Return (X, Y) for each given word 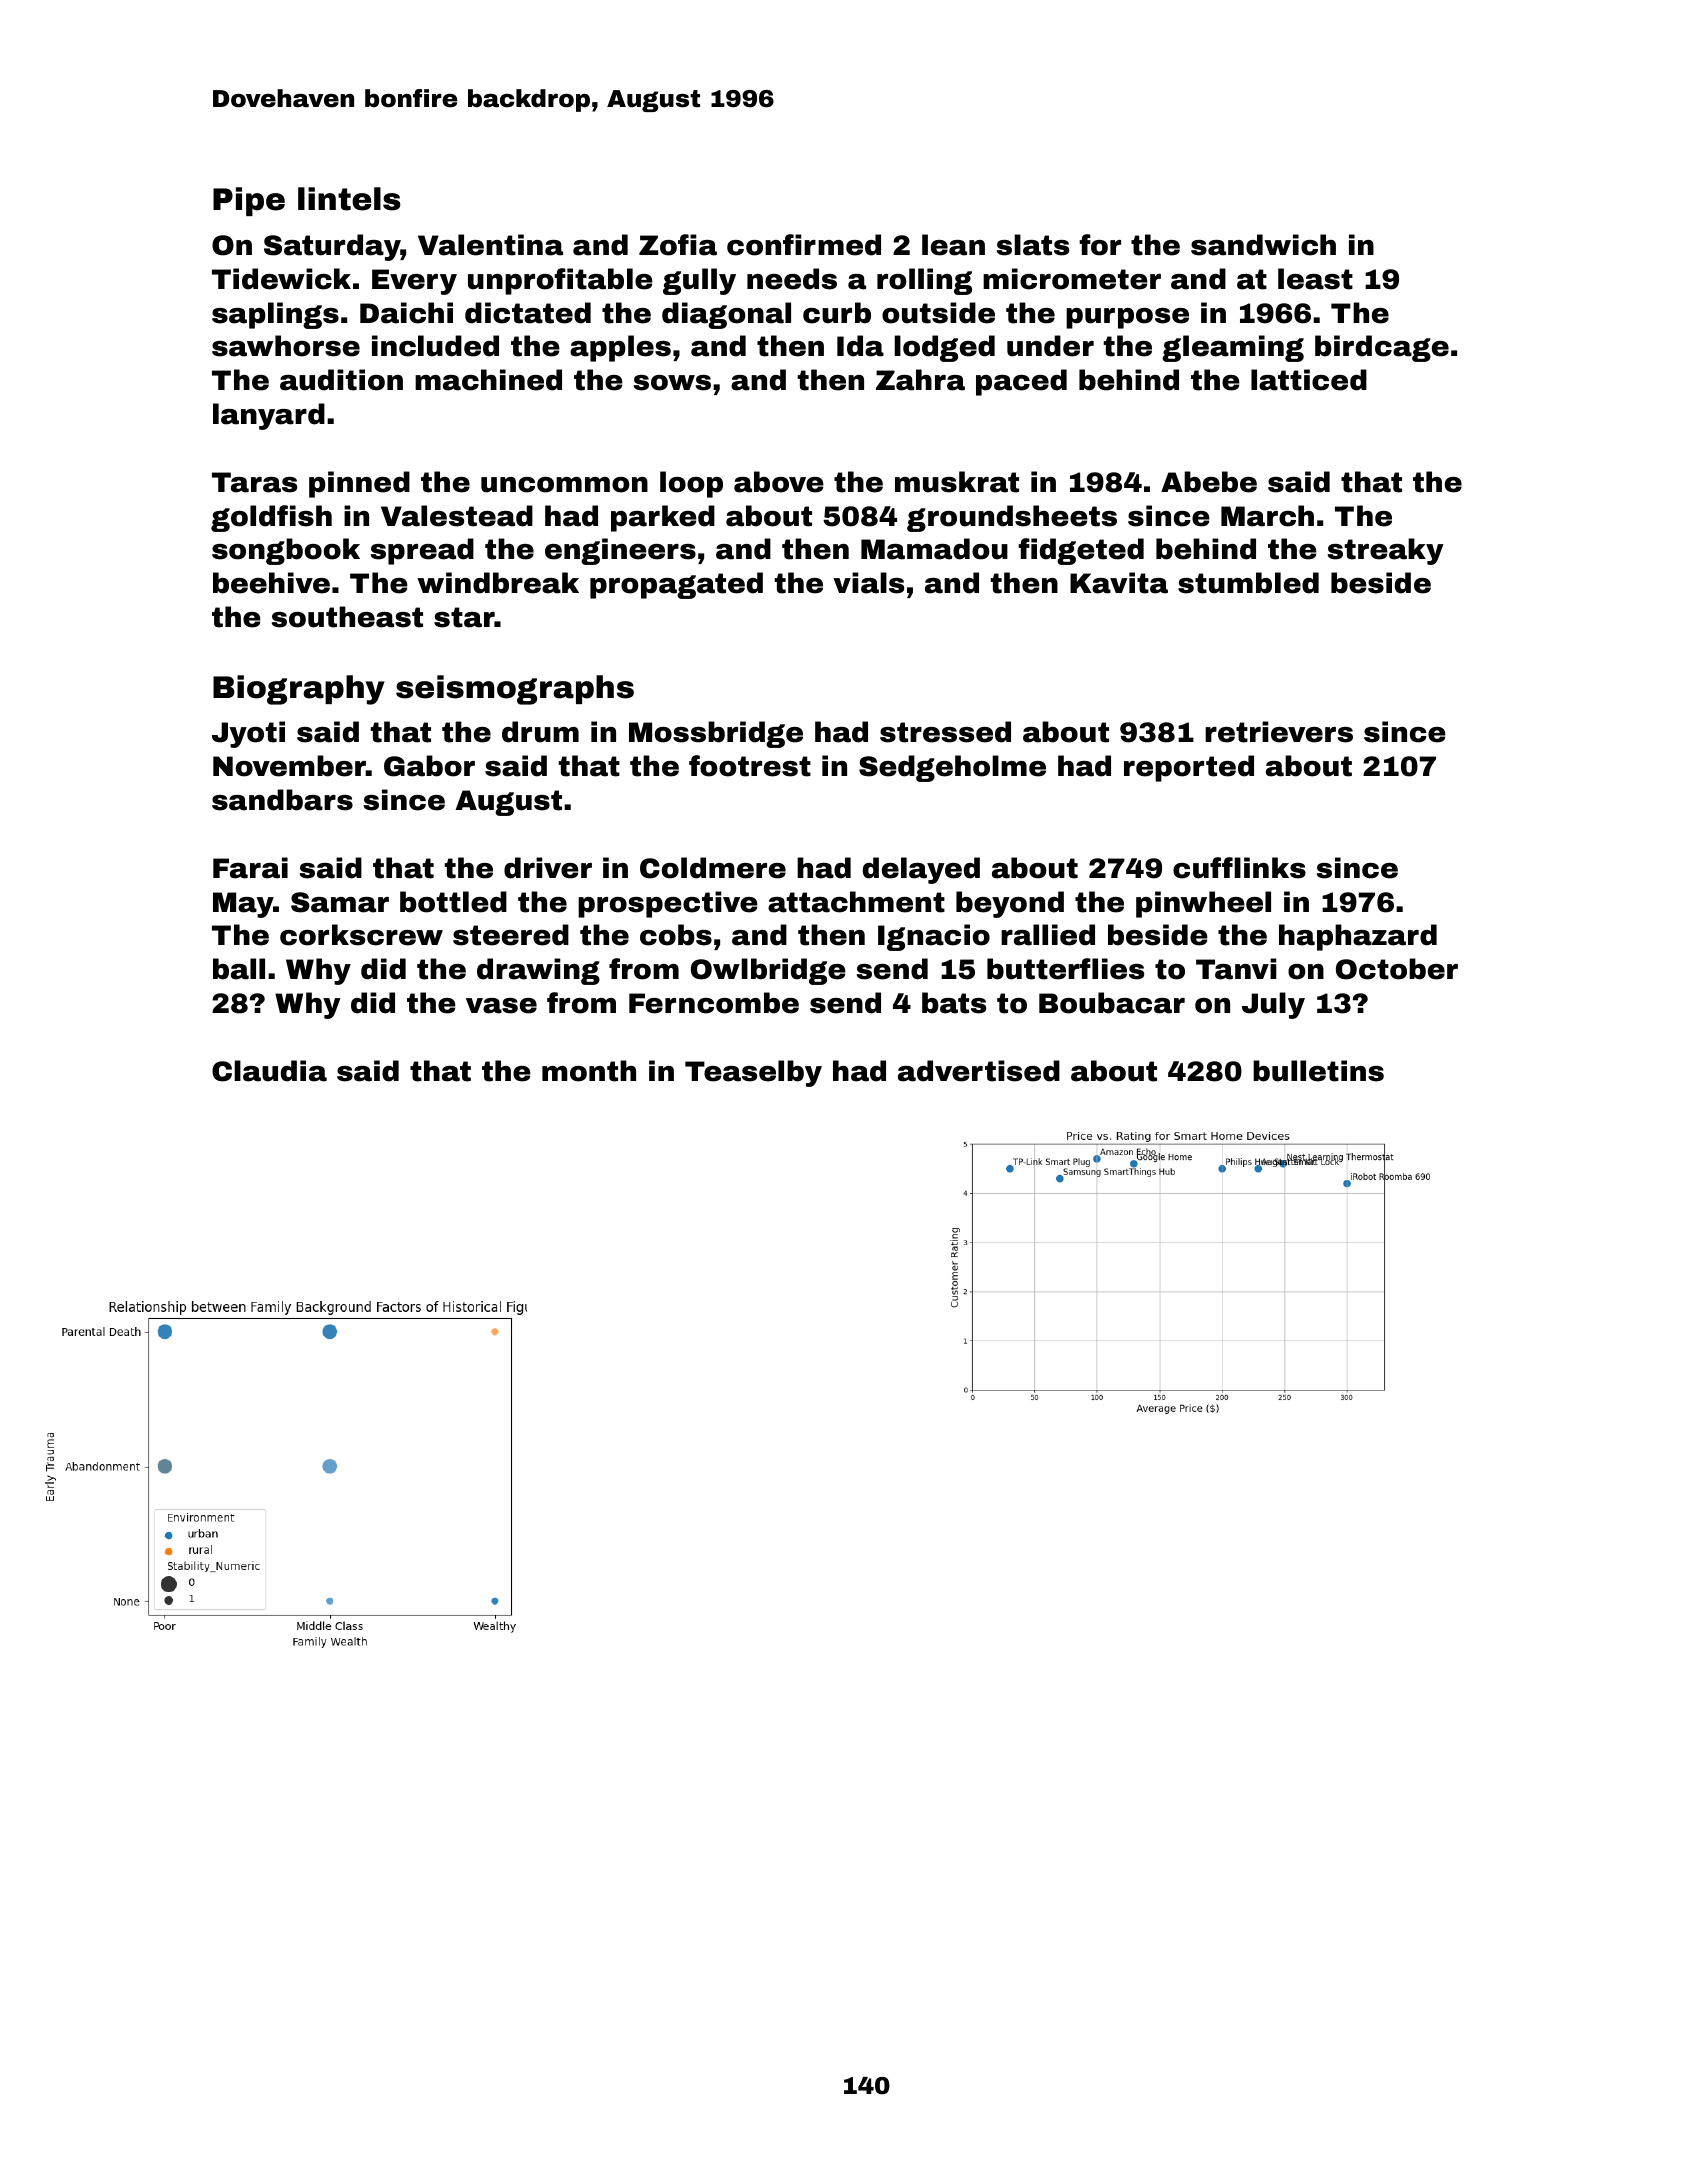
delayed (921, 870)
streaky (1386, 551)
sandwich (1263, 245)
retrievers (1279, 732)
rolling (924, 281)
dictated (528, 313)
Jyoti (248, 734)
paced (1021, 382)
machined (488, 380)
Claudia (269, 1071)
